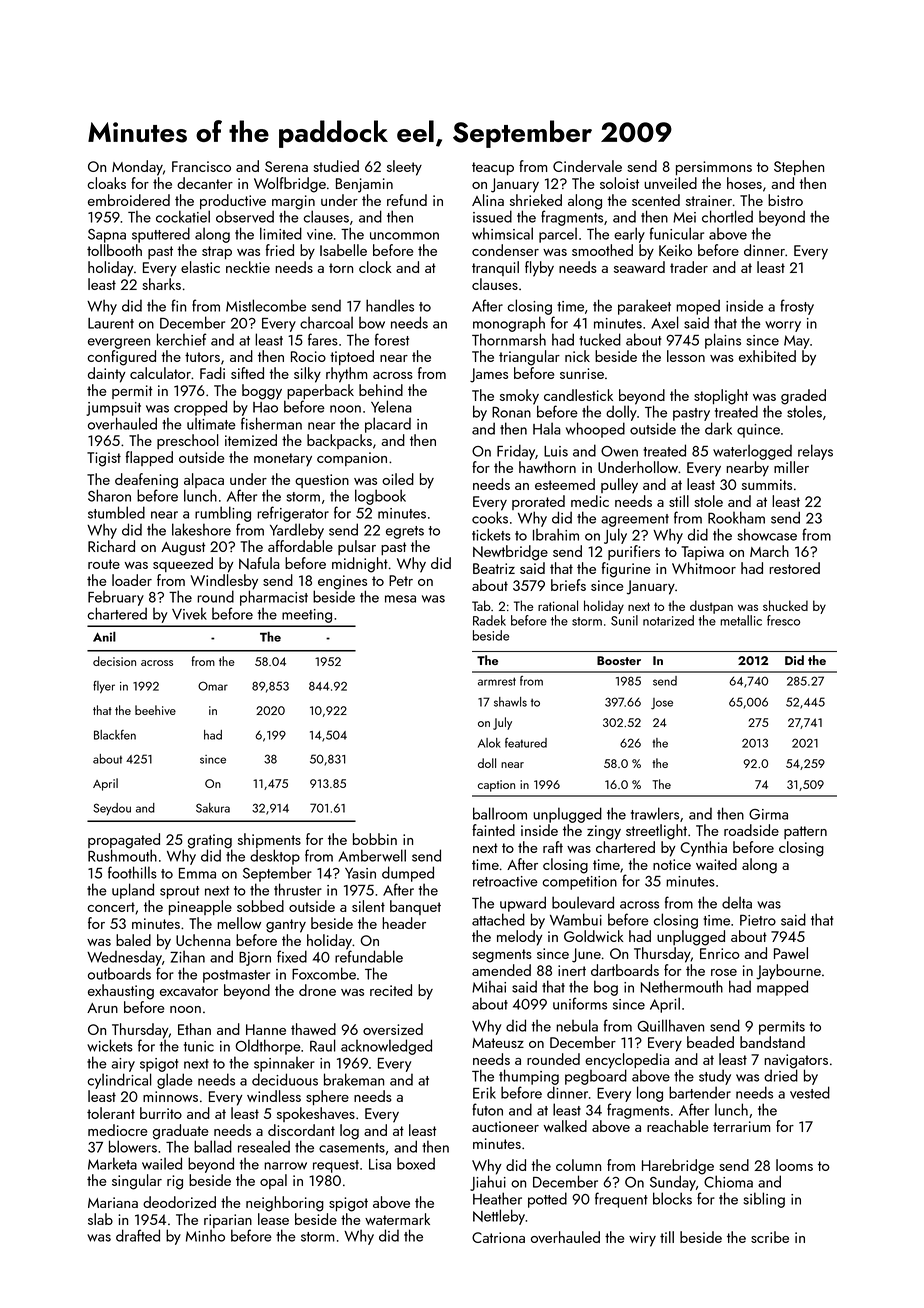  I want to click on study, so click(715, 1077).
